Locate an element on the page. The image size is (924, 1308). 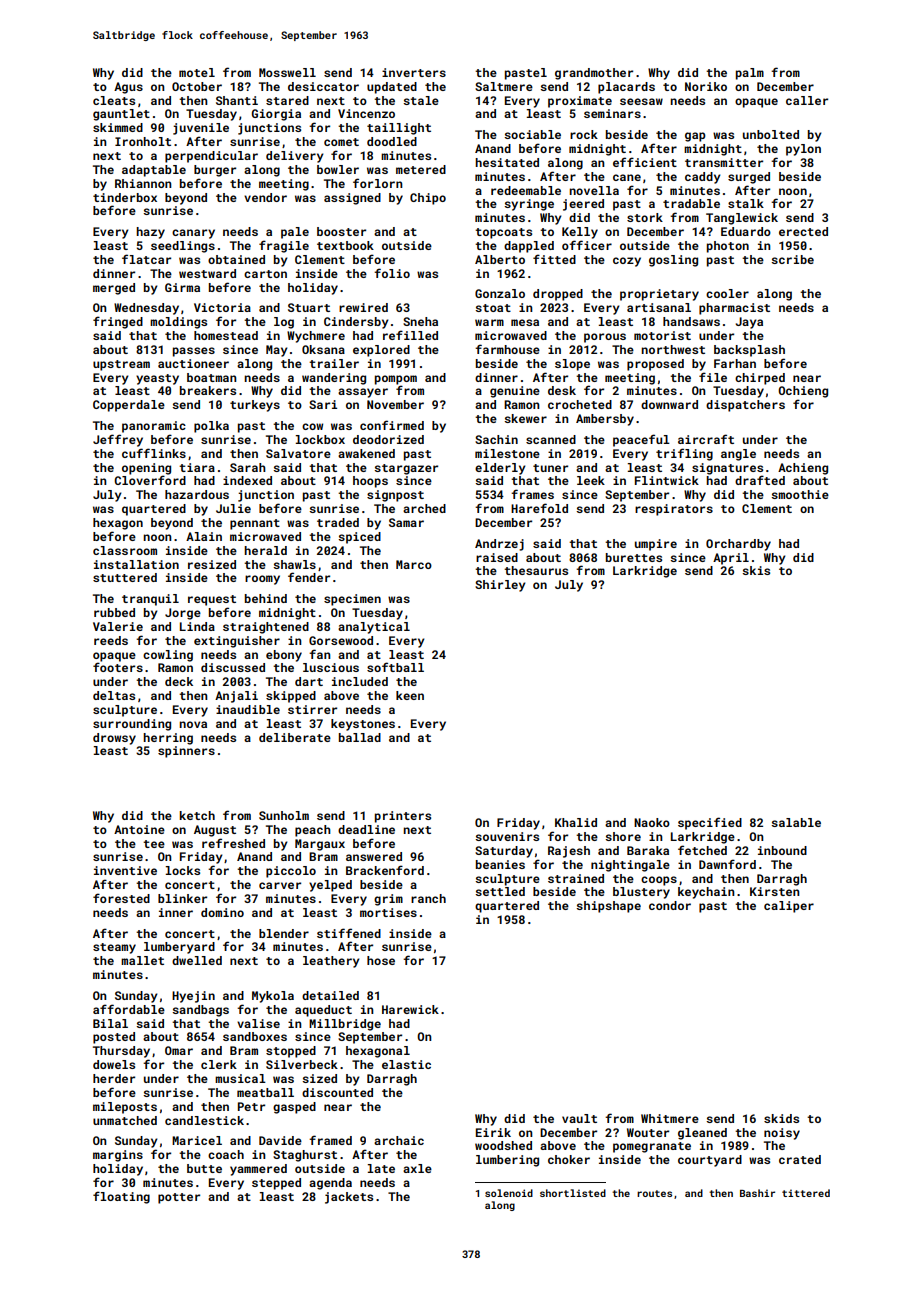
upstream is located at coordinates (121, 365).
